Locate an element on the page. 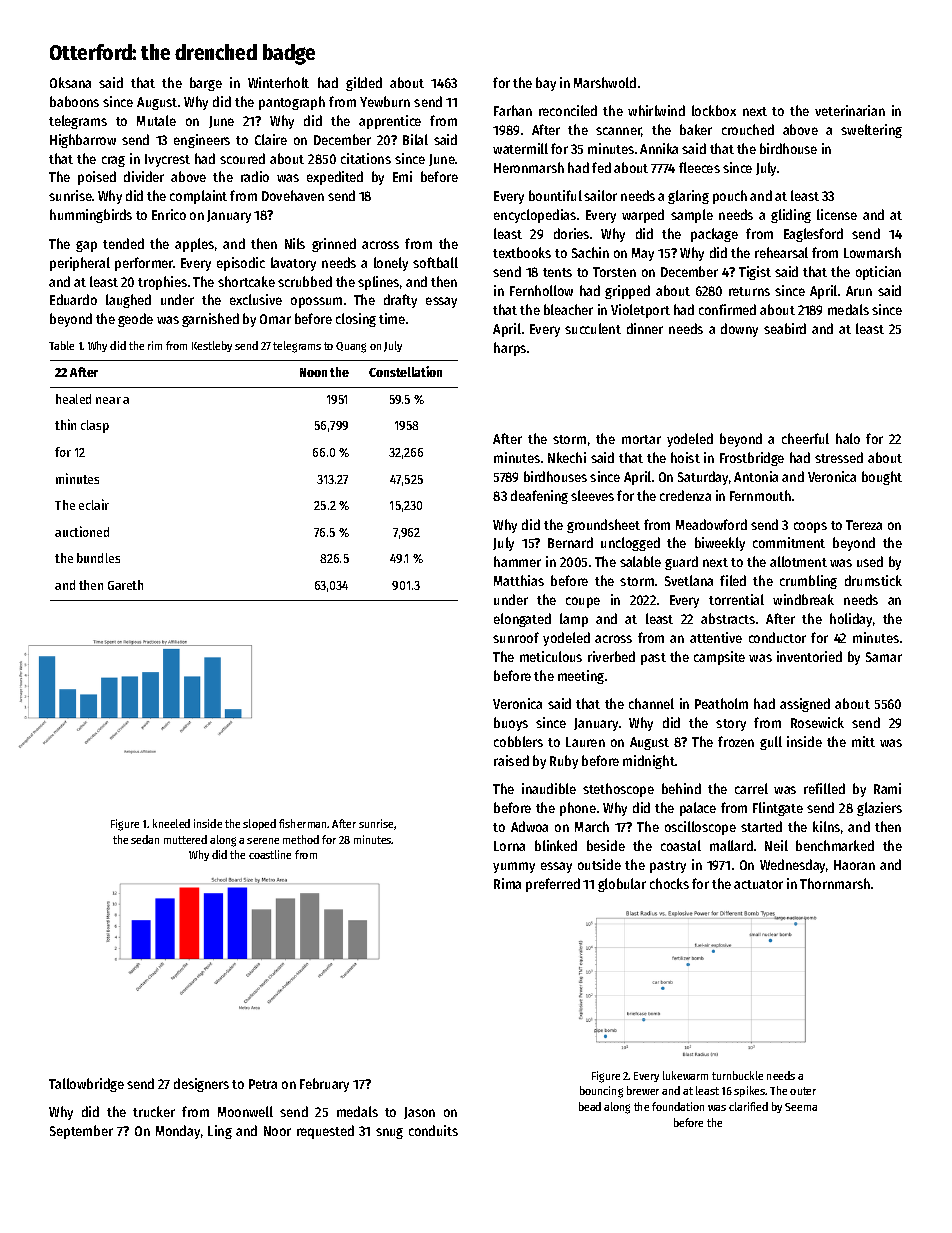 The image size is (952, 1233). kneeled is located at coordinates (171, 823).
